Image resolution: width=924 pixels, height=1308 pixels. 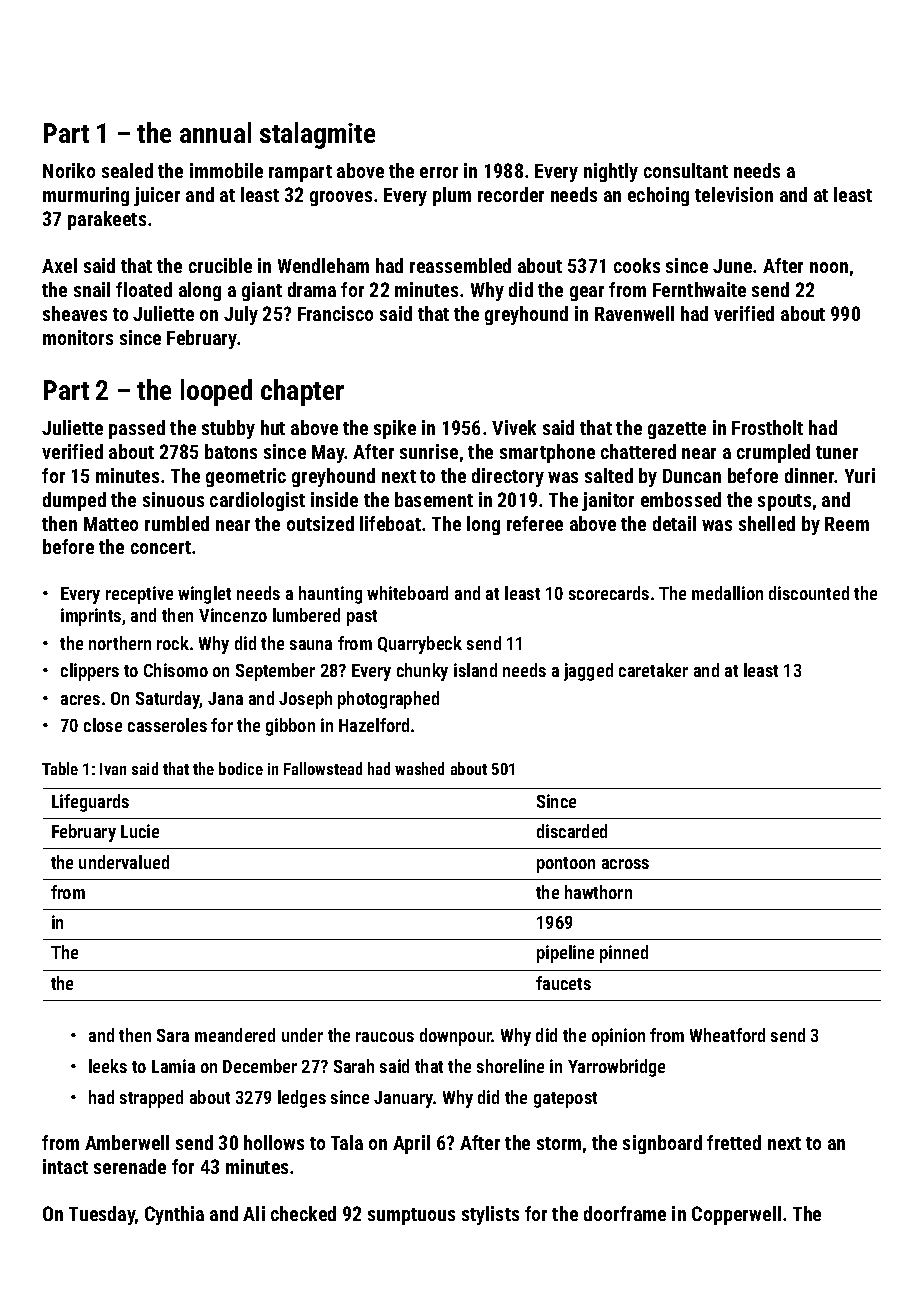 What do you see at coordinates (727, 1035) in the screenshot?
I see `Wheatford` at bounding box center [727, 1035].
